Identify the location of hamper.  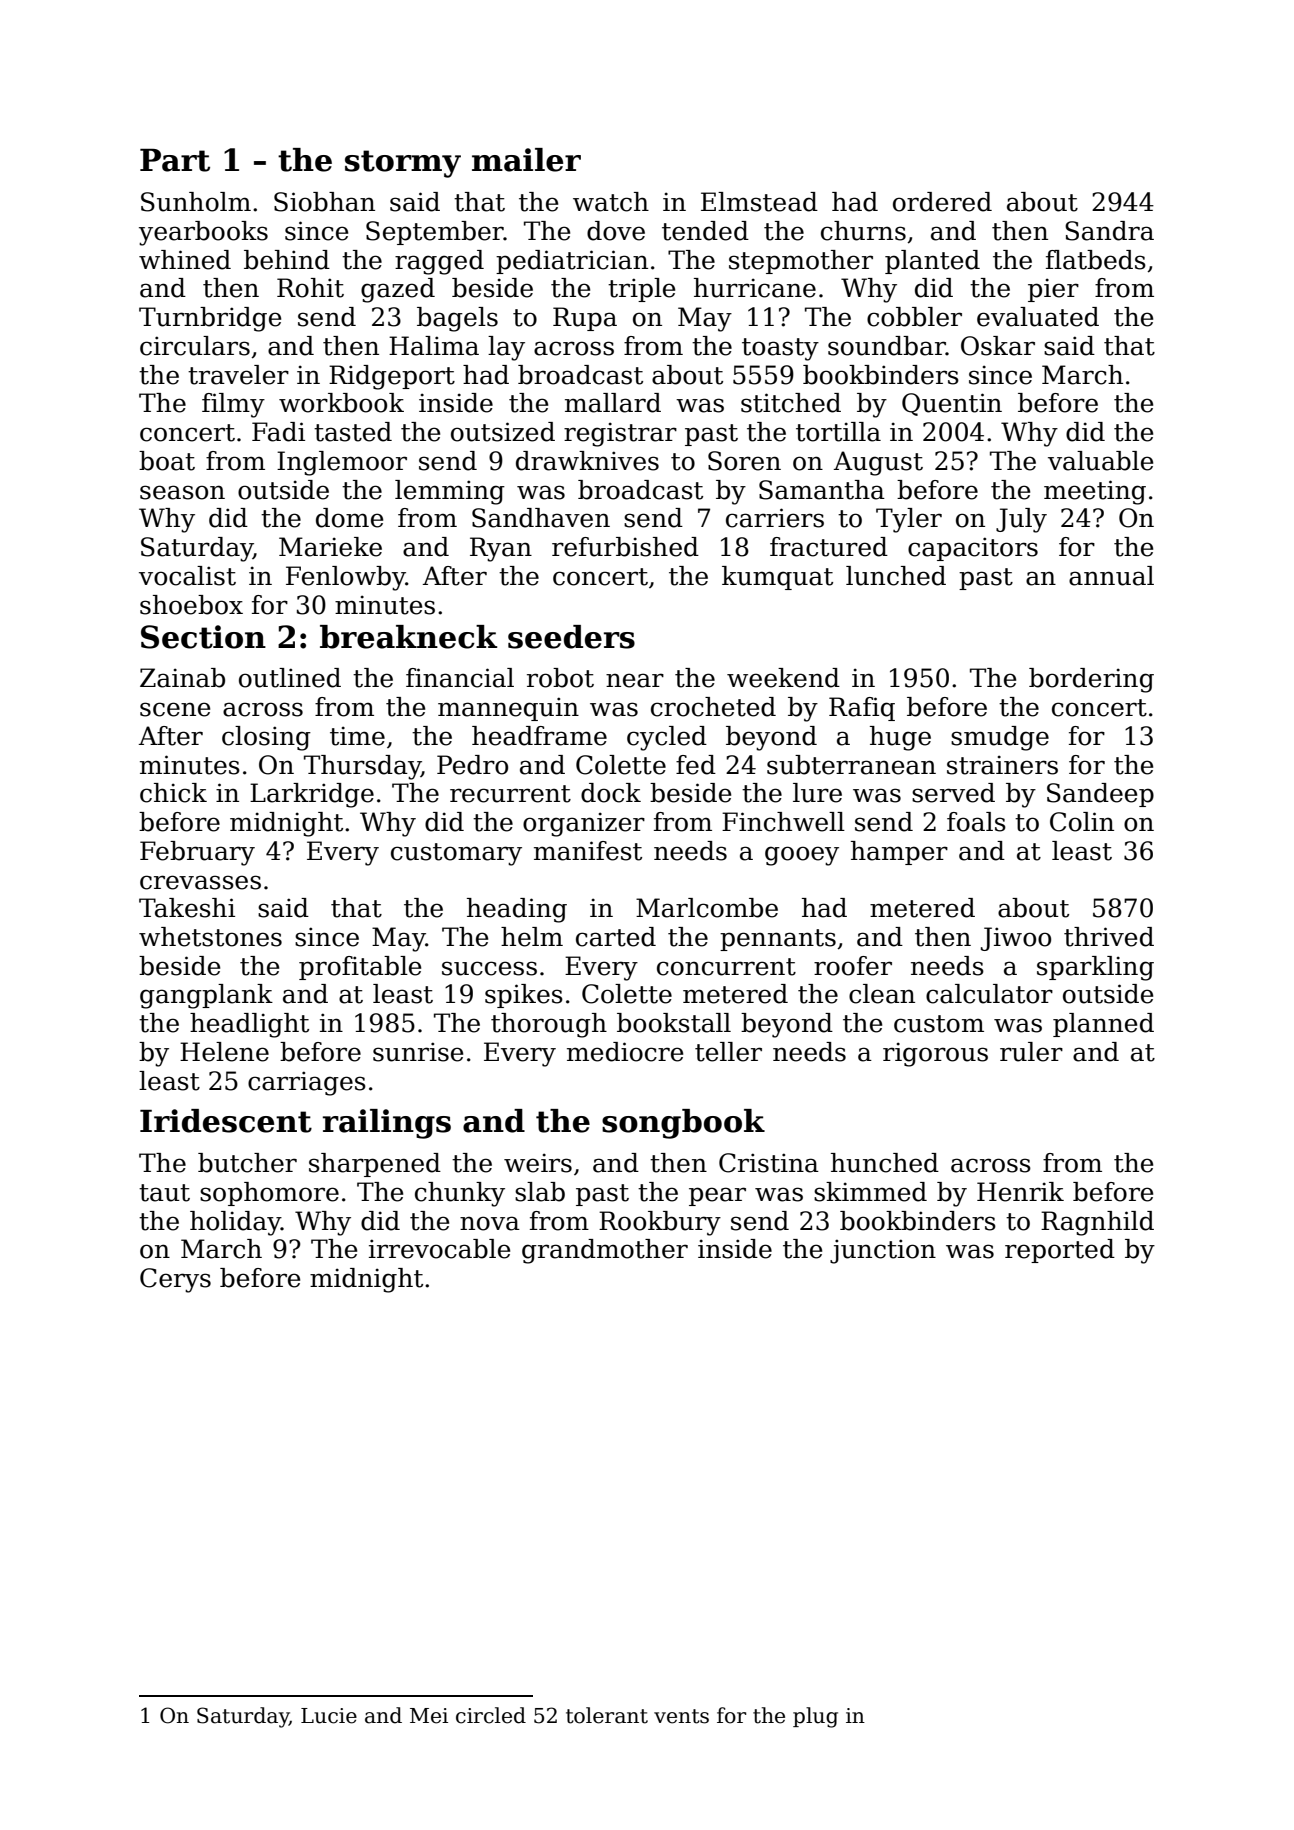
(899, 853).
